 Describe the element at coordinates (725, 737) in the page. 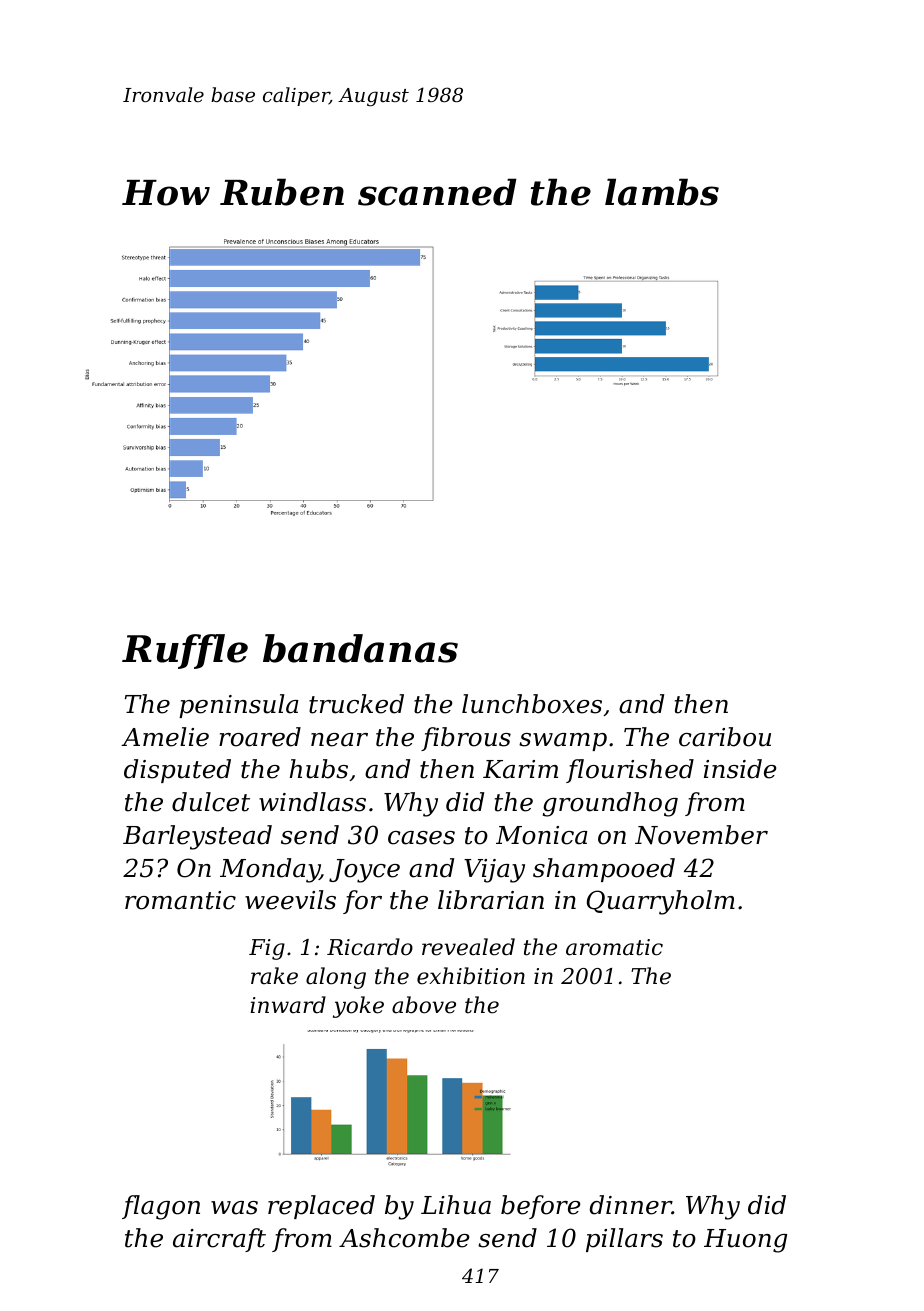

I see `caribou` at that location.
